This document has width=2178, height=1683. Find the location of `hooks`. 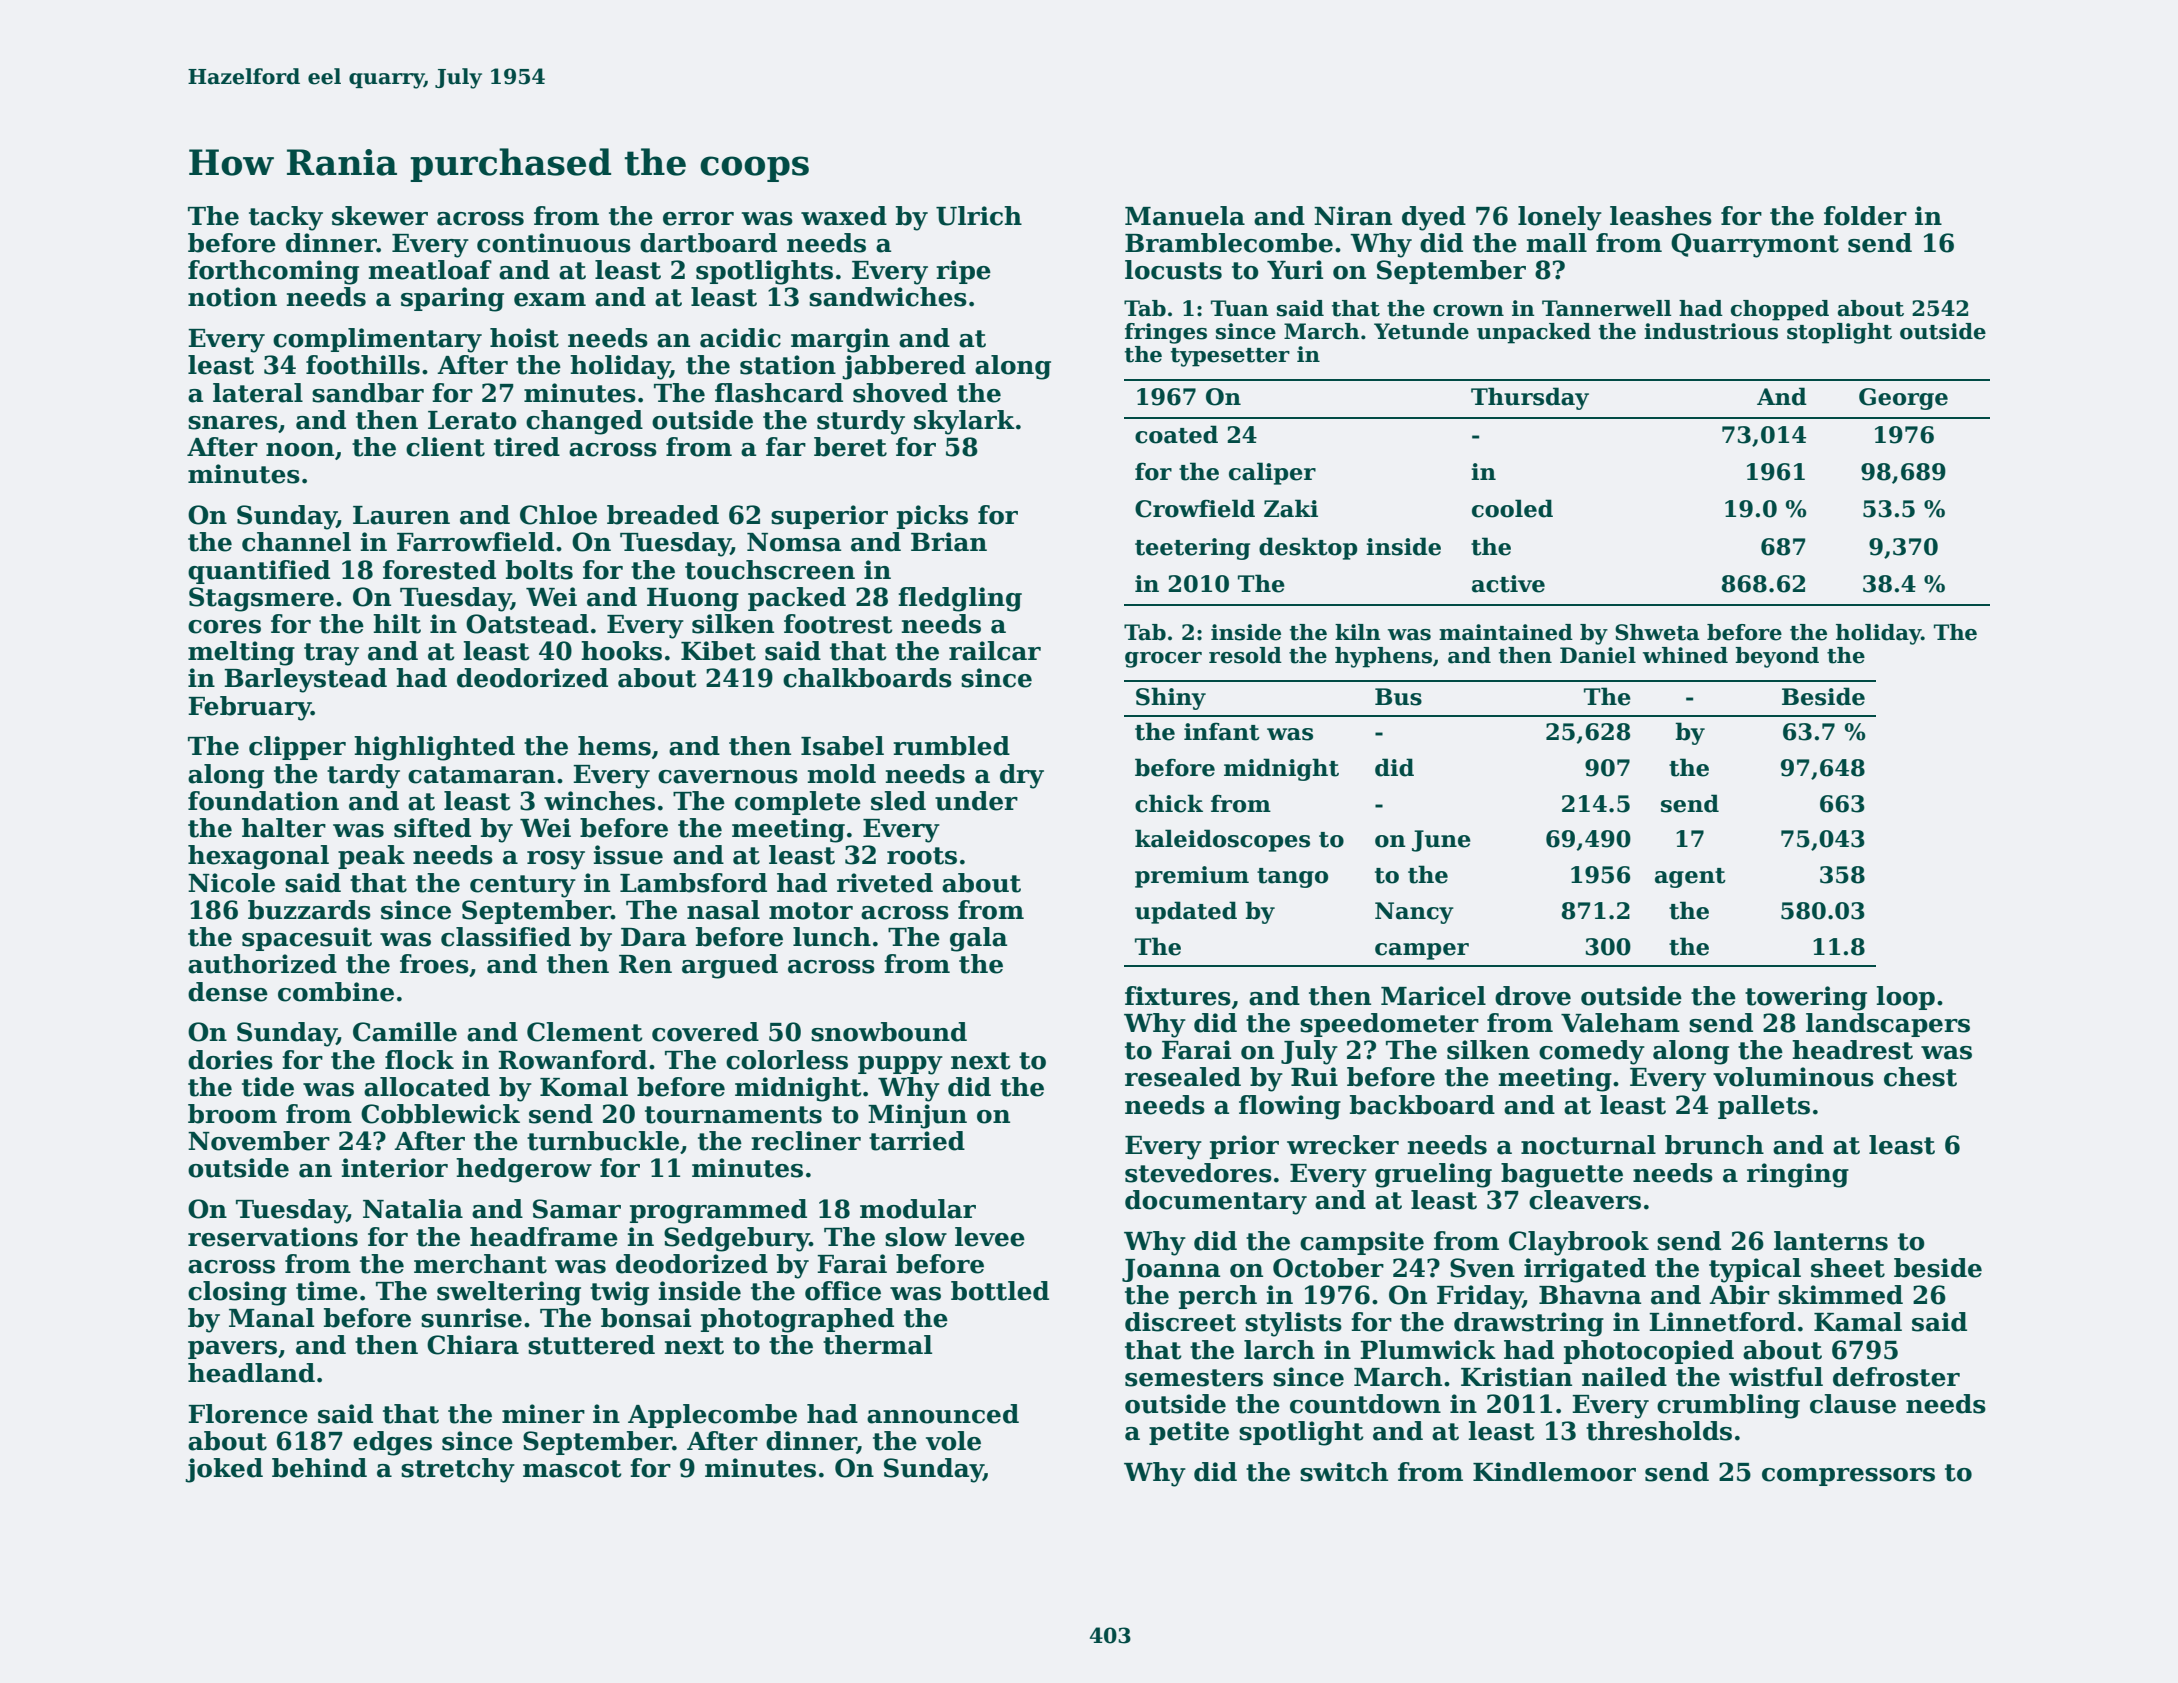

hooks is located at coordinates (621, 651).
